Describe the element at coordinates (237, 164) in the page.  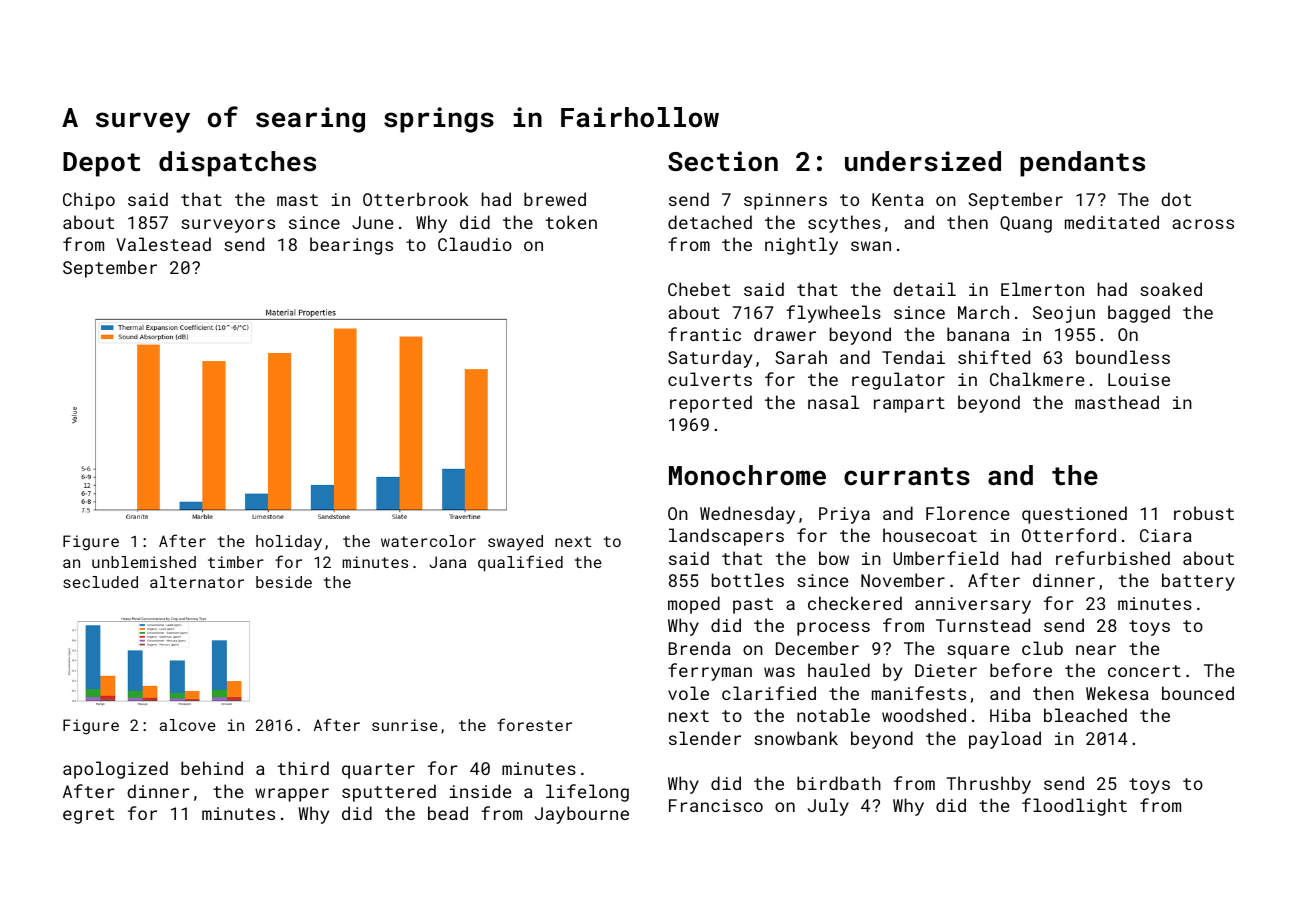
I see `dispatches` at that location.
